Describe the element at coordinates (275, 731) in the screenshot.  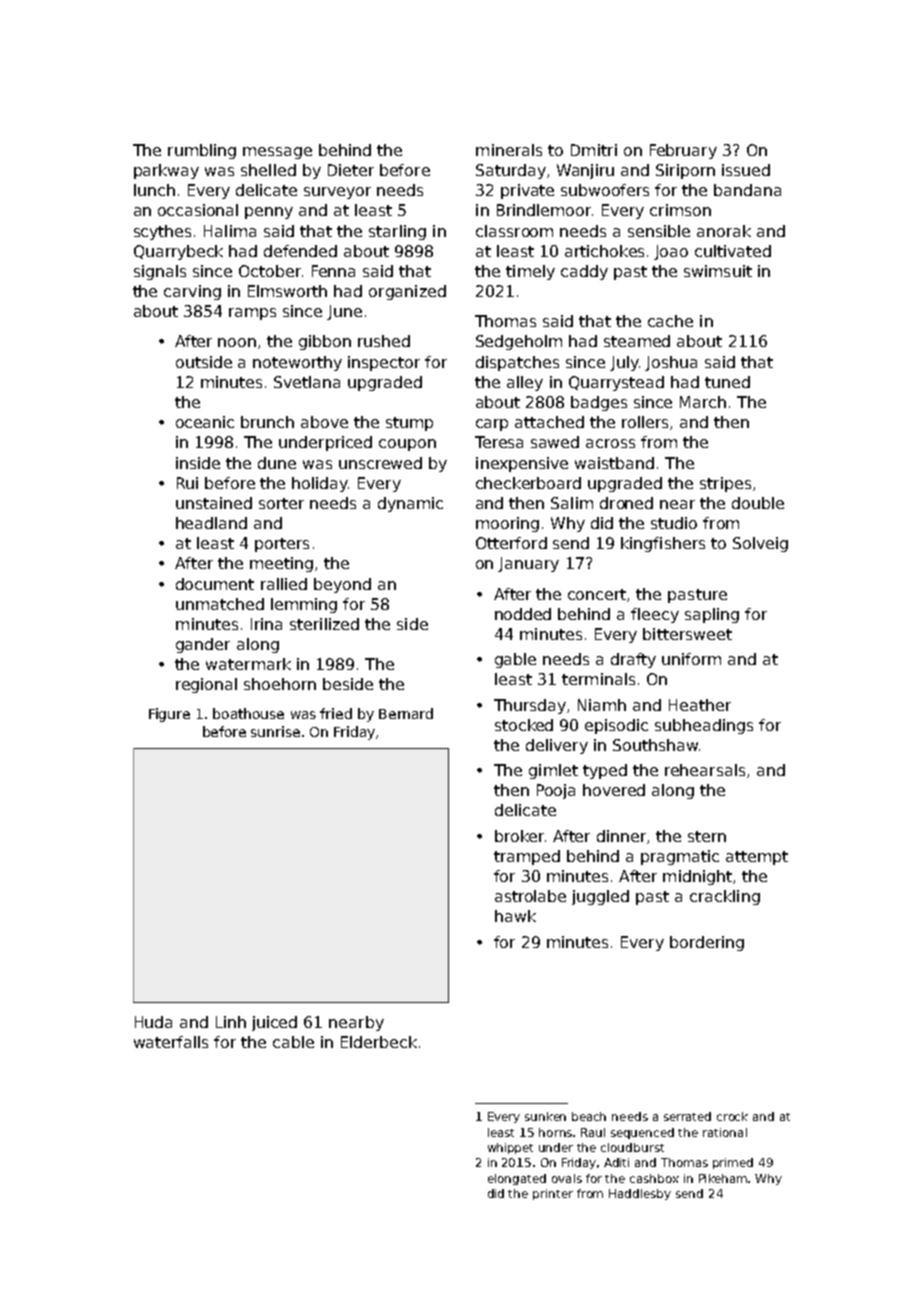
I see `sunrise` at that location.
